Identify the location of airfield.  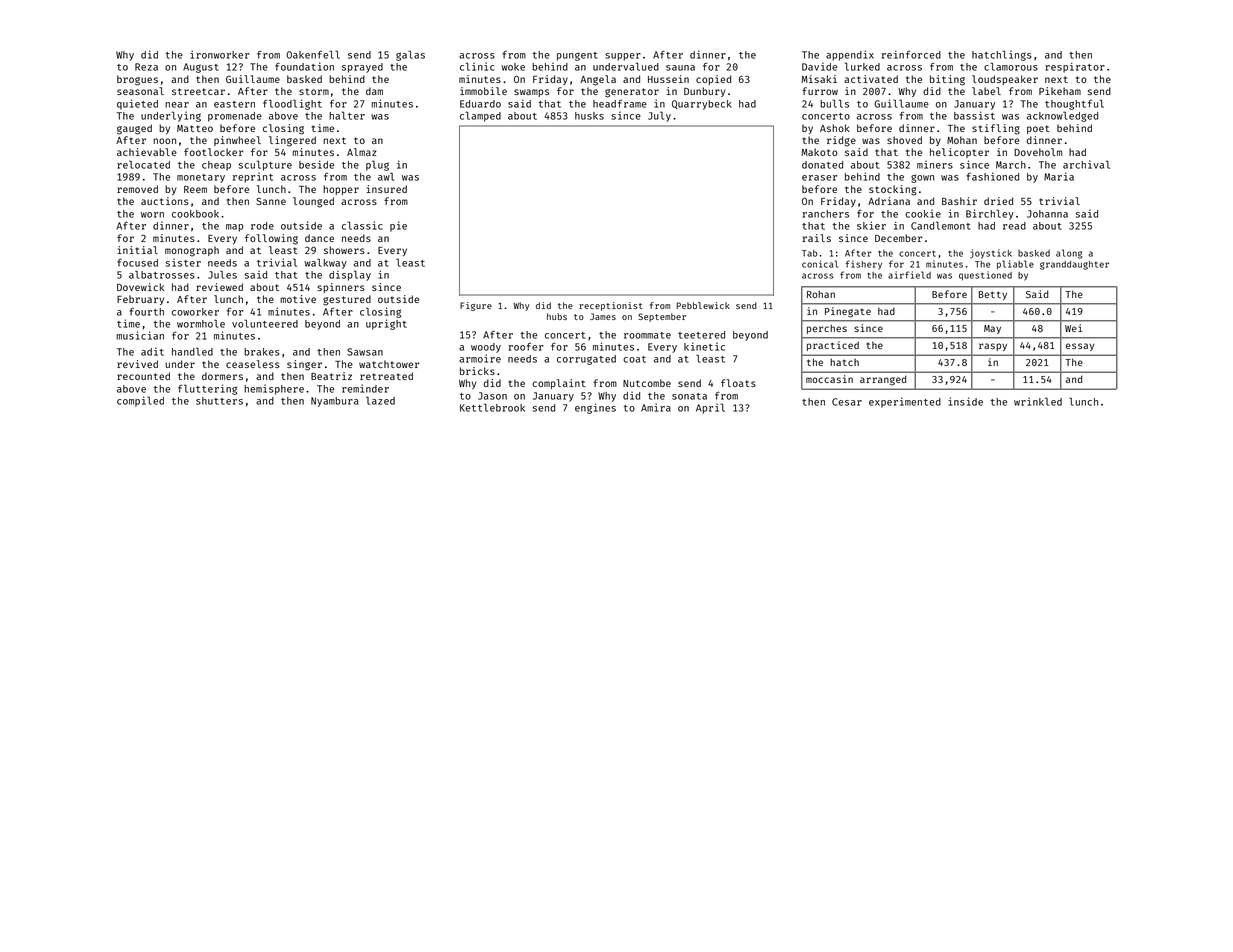
(909, 275).
